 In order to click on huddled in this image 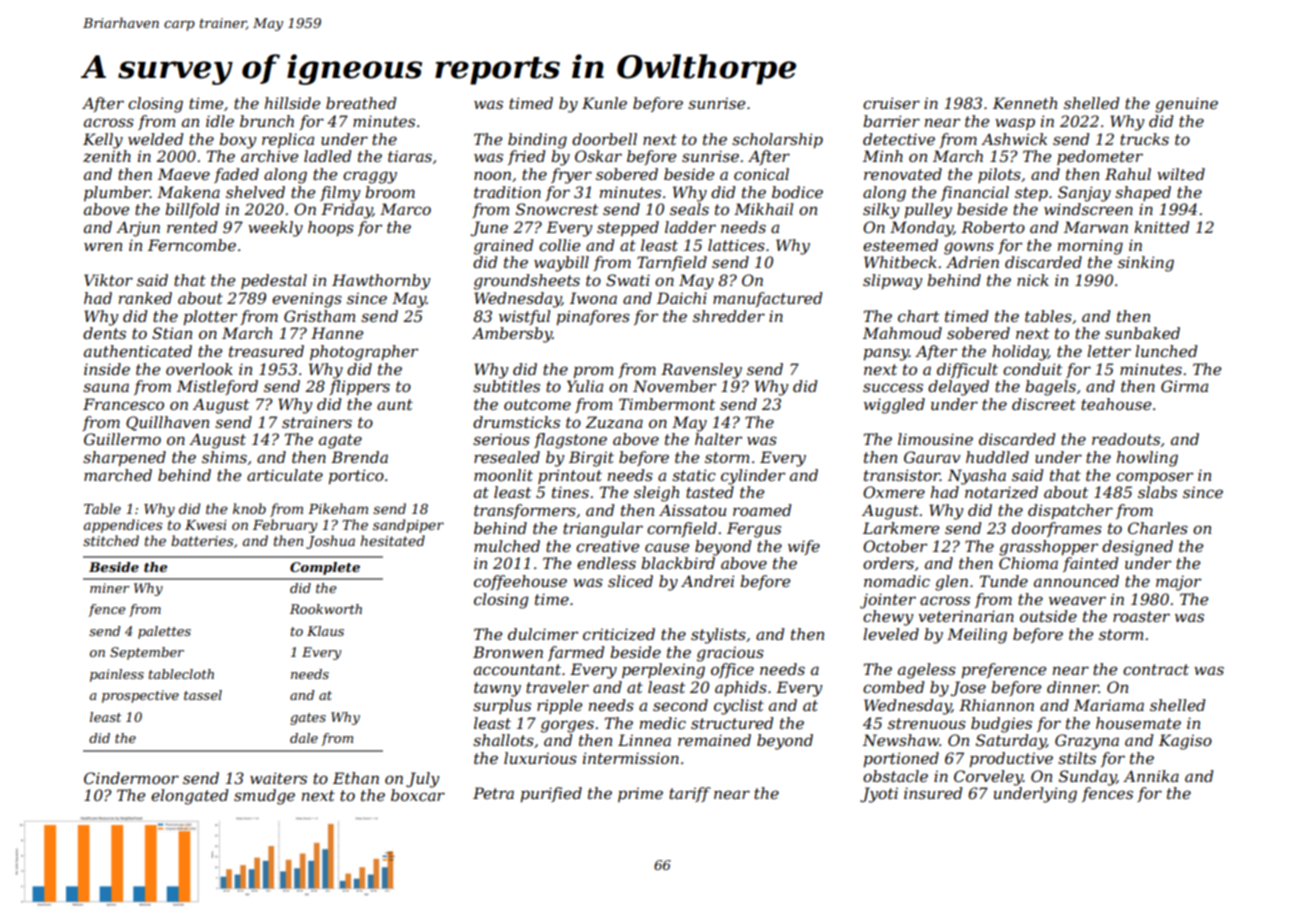, I will do `click(997, 457)`.
